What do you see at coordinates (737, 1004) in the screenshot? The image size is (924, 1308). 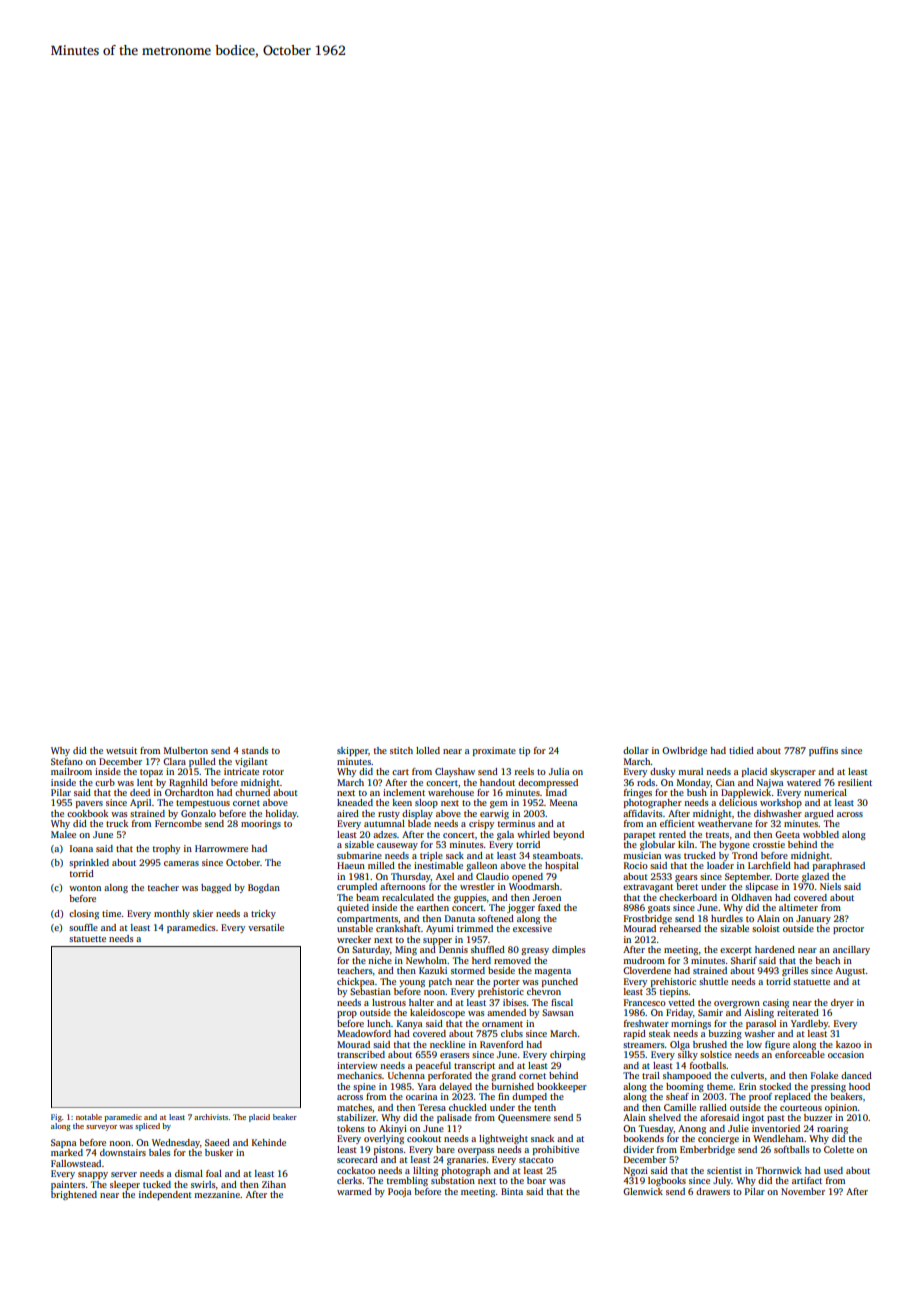 I see `overgrown` at bounding box center [737, 1004].
